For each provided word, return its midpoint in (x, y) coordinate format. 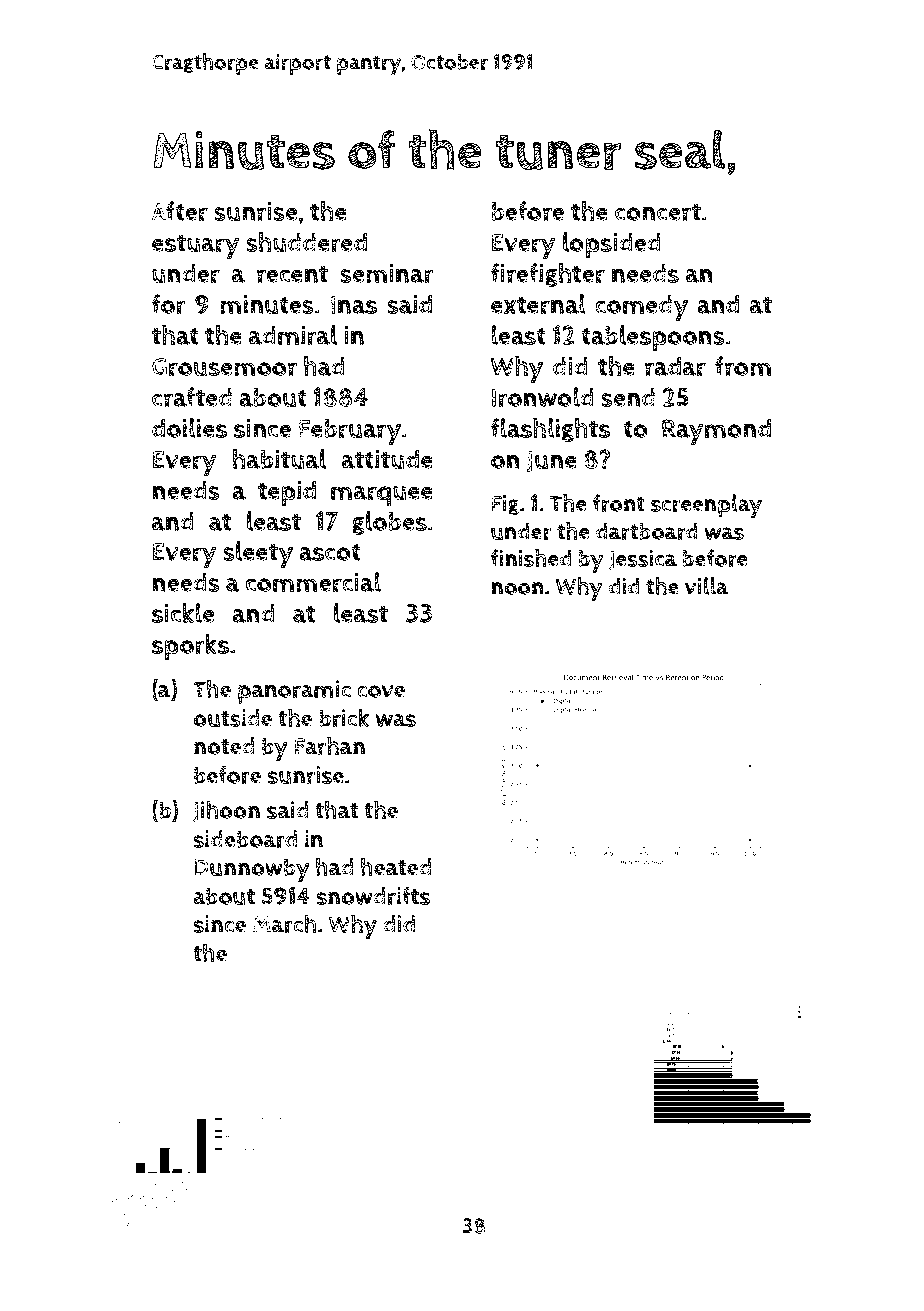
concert (658, 212)
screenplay (706, 506)
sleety (258, 554)
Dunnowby (252, 870)
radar (675, 367)
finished (531, 558)
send (628, 397)
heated (396, 866)
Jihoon (226, 811)
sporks (190, 647)
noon (517, 588)
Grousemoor (224, 367)
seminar (387, 274)
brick (344, 717)
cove (381, 691)
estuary (196, 246)
